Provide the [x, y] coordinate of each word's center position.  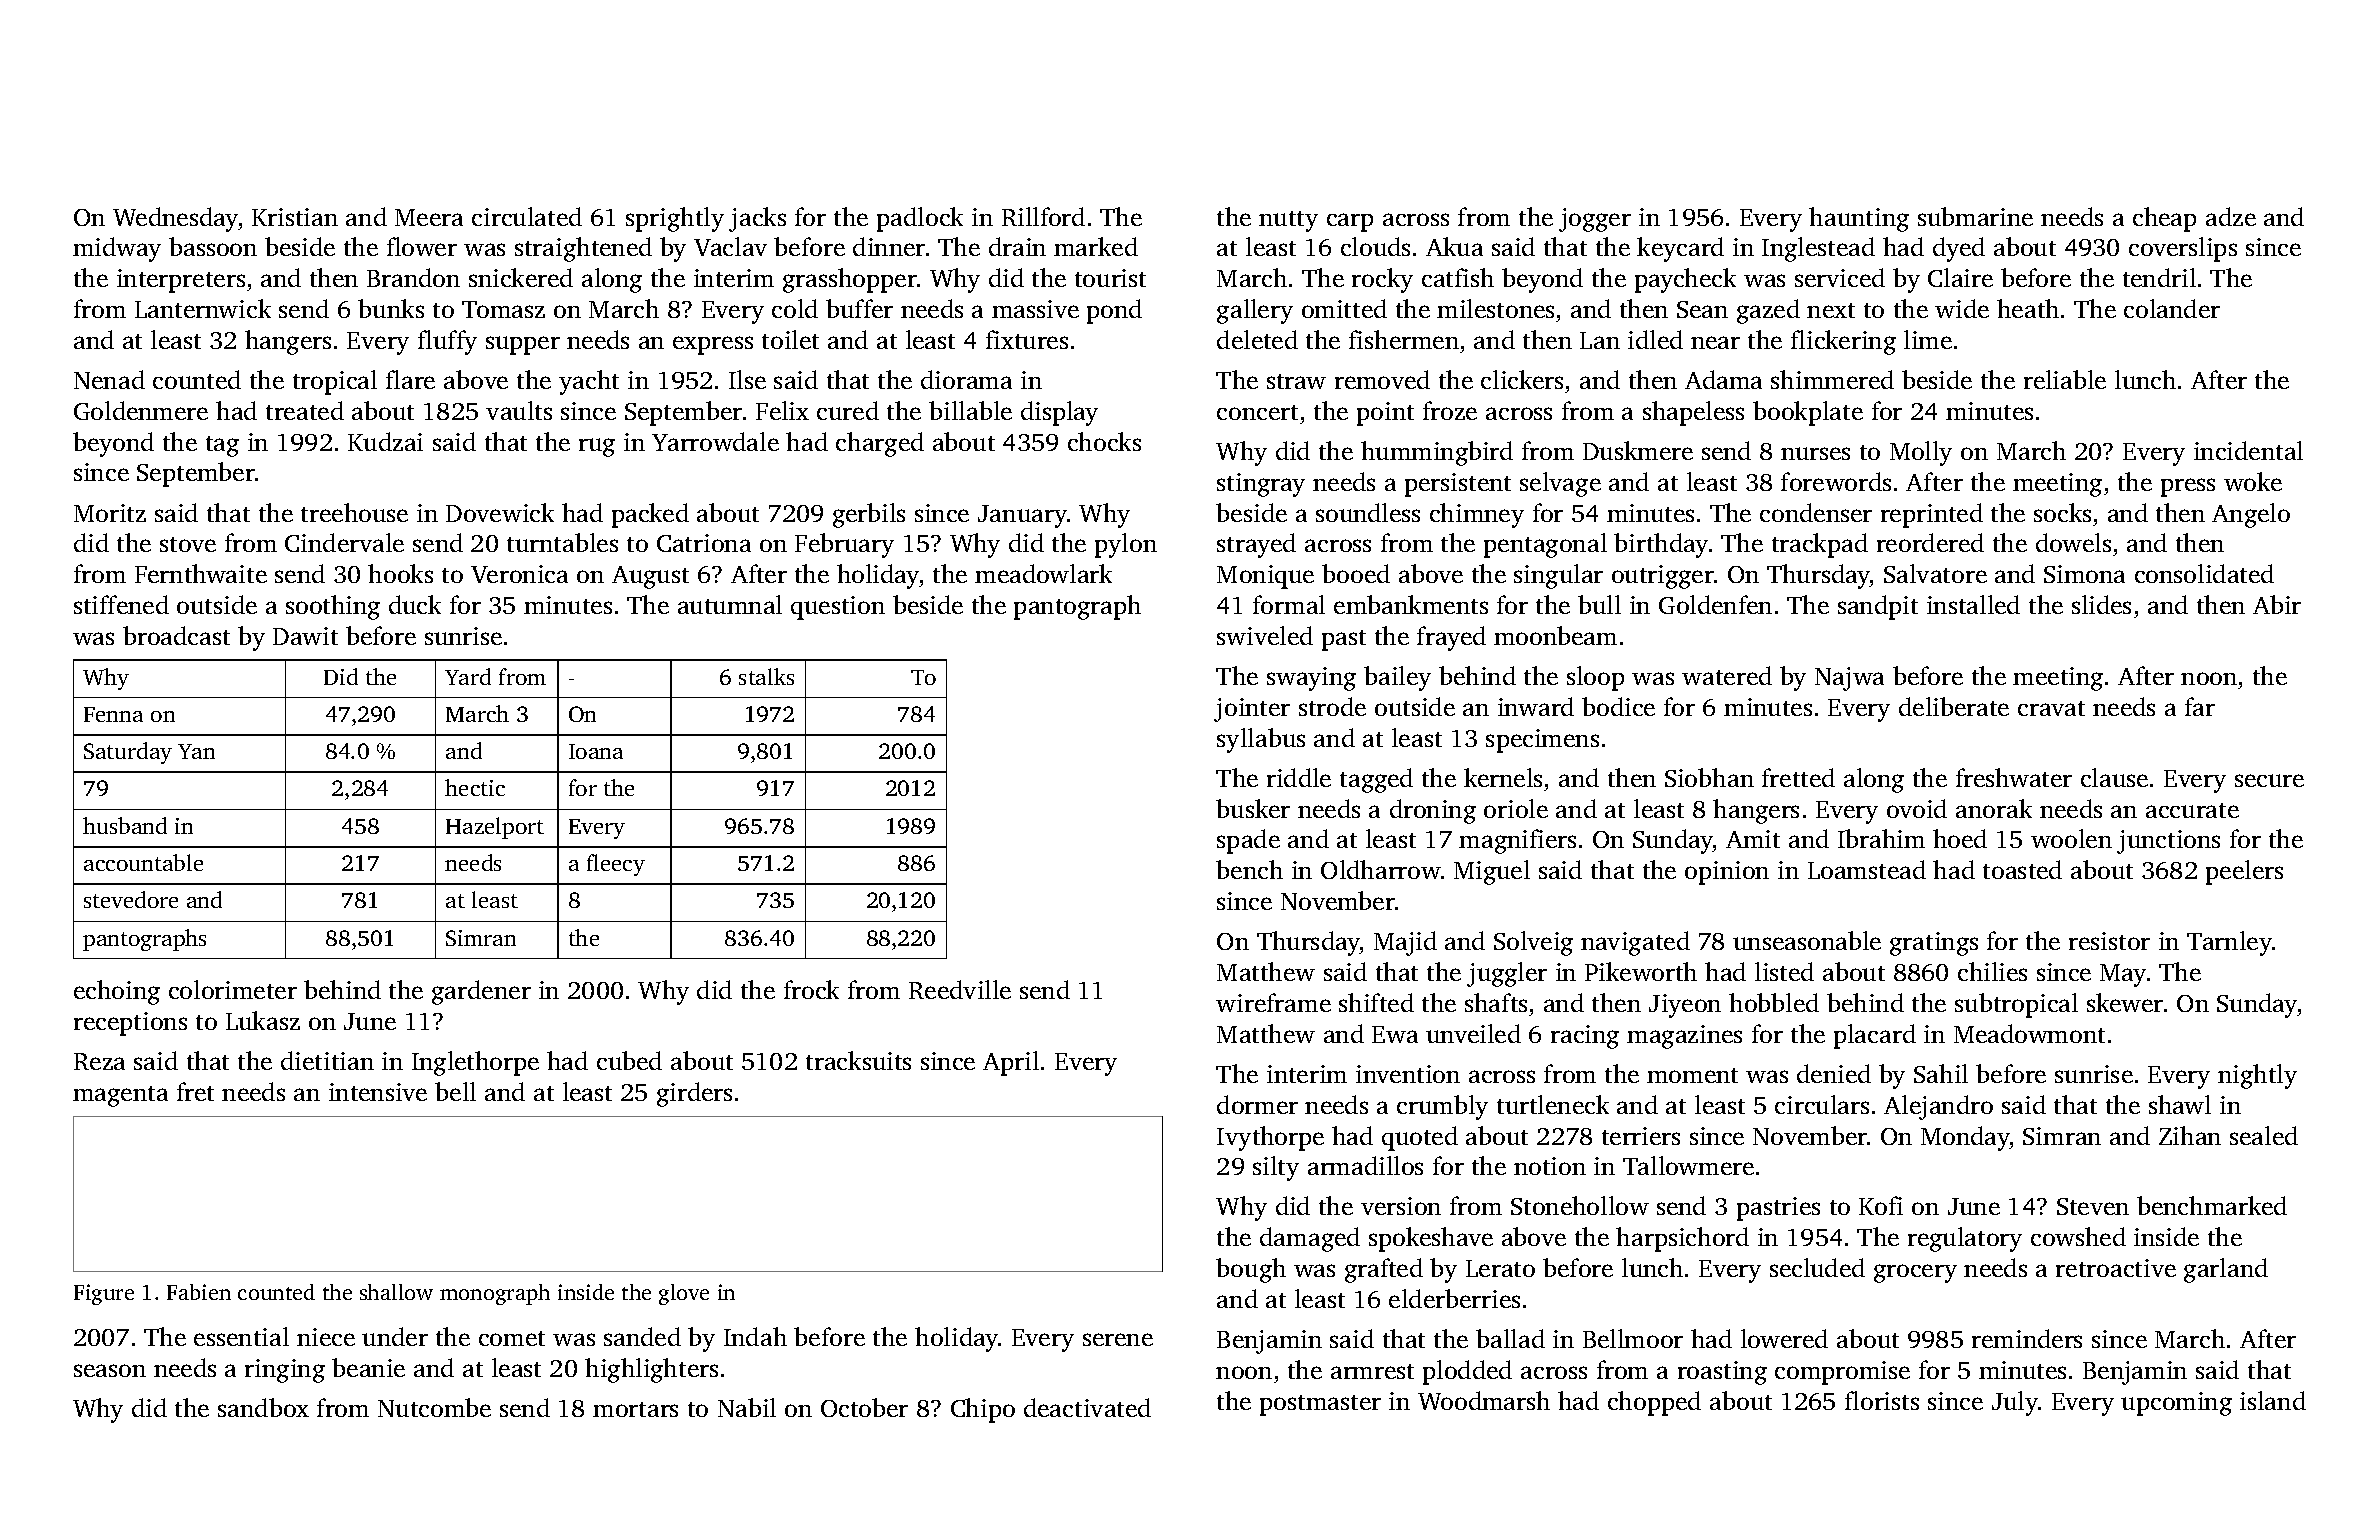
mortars [635, 1409]
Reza [99, 1061]
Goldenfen [1715, 604]
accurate [2192, 810]
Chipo [983, 1410]
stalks [766, 676]
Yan [196, 751]
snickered [521, 277]
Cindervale [344, 542]
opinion [1727, 873]
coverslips [2183, 249]
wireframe [1273, 1002]
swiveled [1265, 635]
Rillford [1043, 216]
